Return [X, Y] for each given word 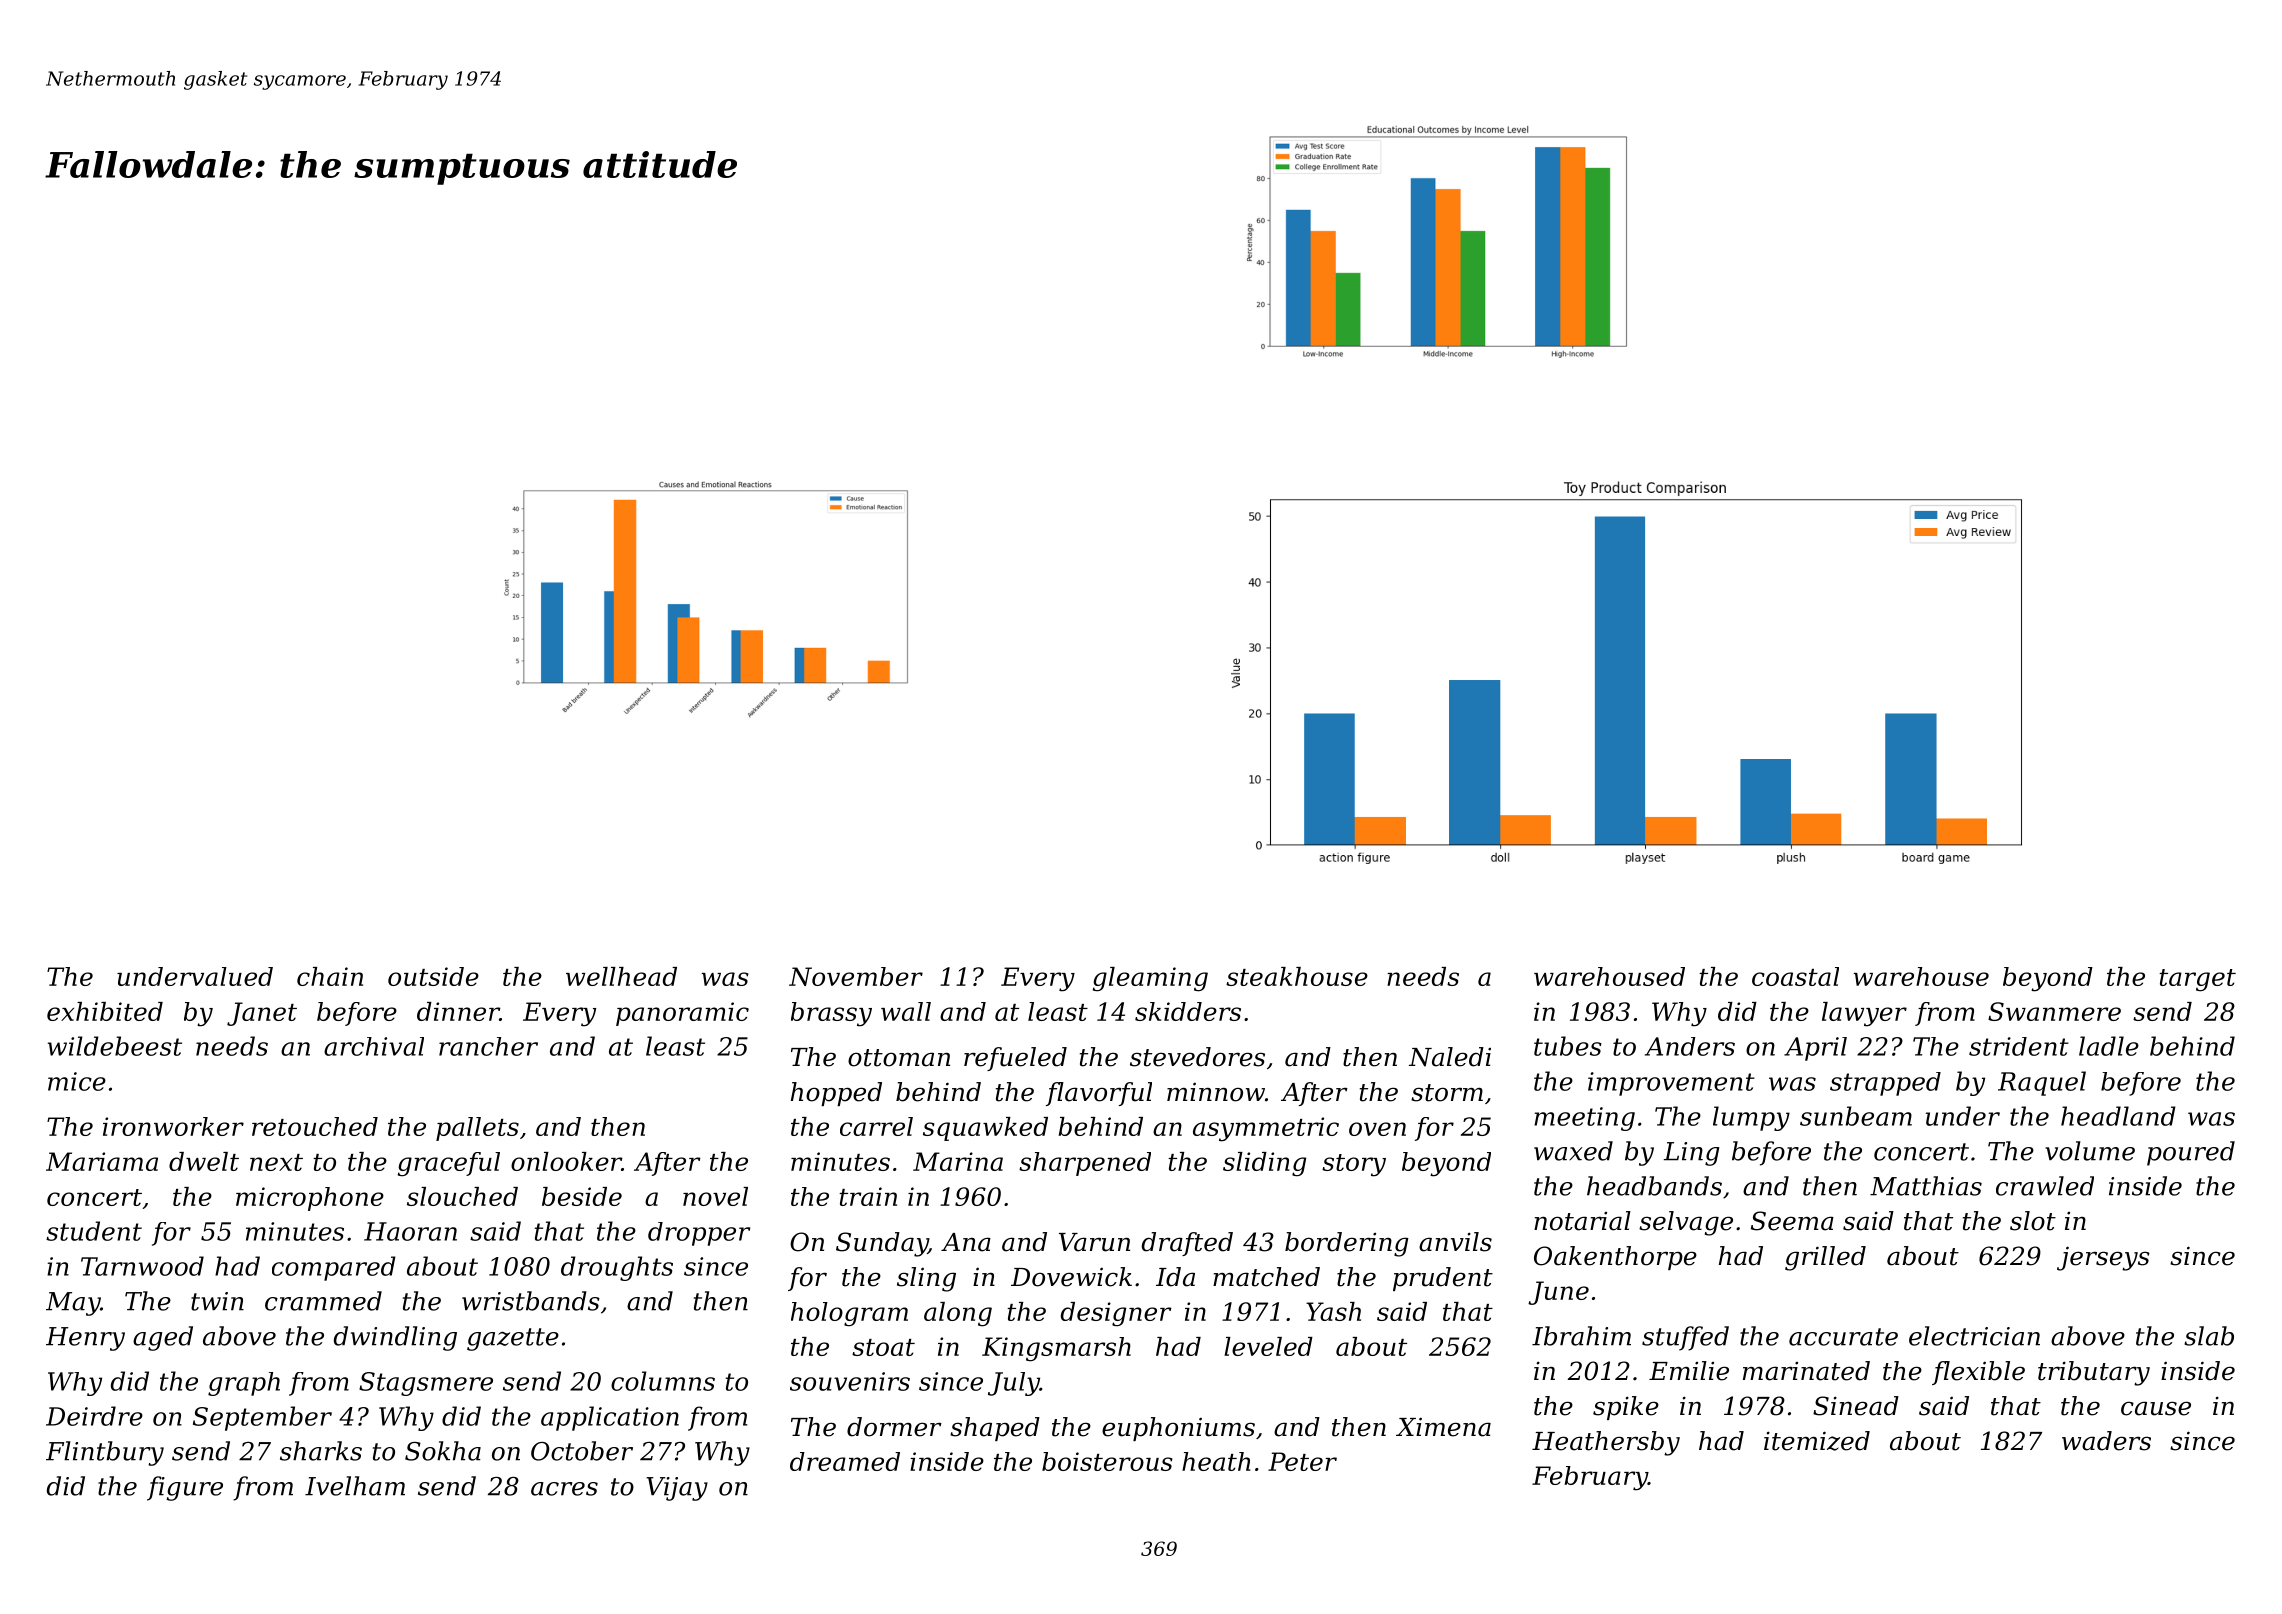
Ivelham [355, 1486]
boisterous [1107, 1461]
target [2197, 980]
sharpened [1085, 1164]
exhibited [105, 1011]
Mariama [102, 1161]
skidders [1188, 1011]
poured [2191, 1153]
